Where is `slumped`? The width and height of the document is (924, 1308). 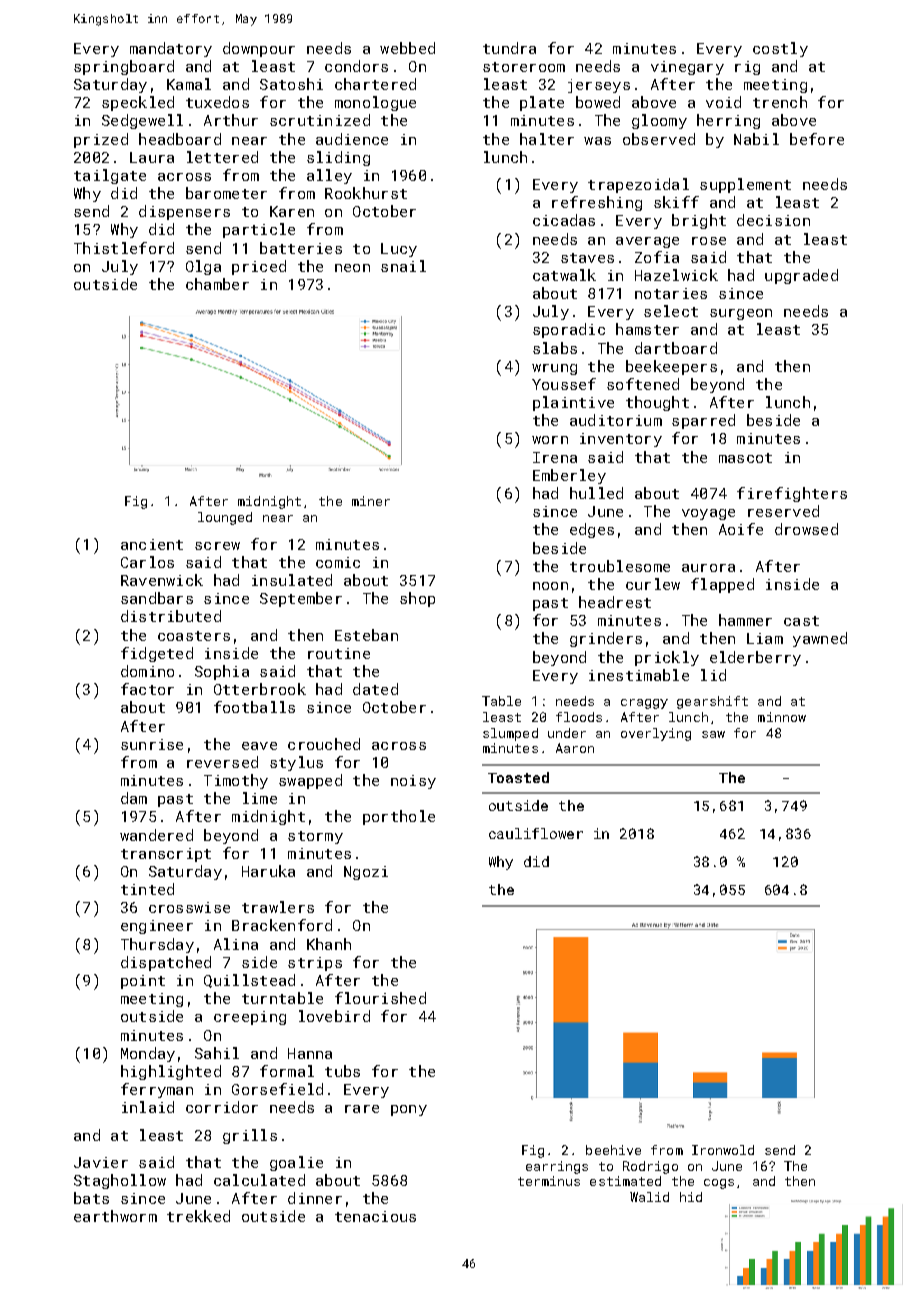
slumped is located at coordinates (510, 734).
